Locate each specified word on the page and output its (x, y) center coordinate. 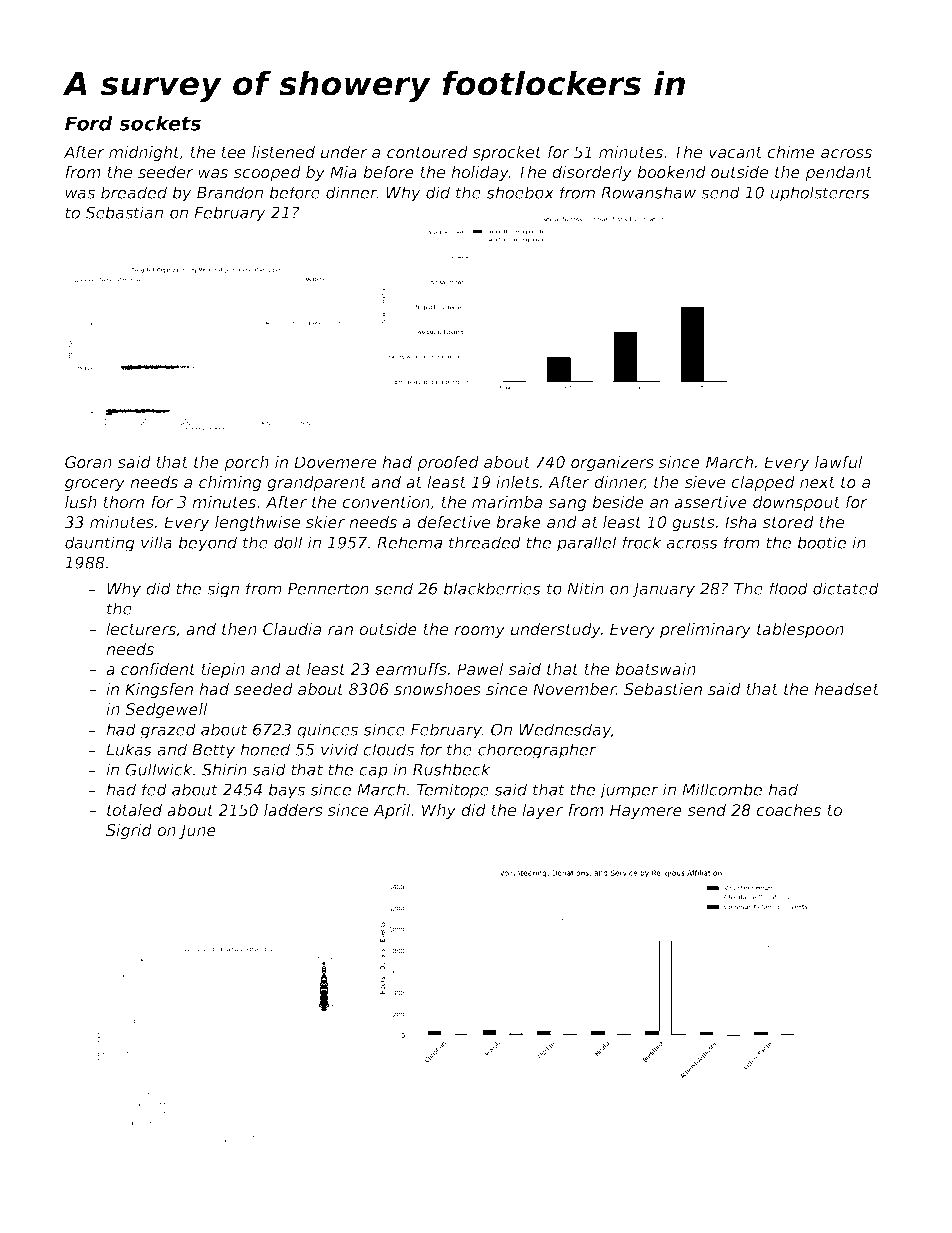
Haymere (646, 811)
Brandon (230, 192)
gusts (693, 524)
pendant (838, 173)
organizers (612, 463)
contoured (427, 152)
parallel (587, 544)
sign (223, 590)
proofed (448, 463)
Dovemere (335, 462)
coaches (788, 810)
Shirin (224, 769)
